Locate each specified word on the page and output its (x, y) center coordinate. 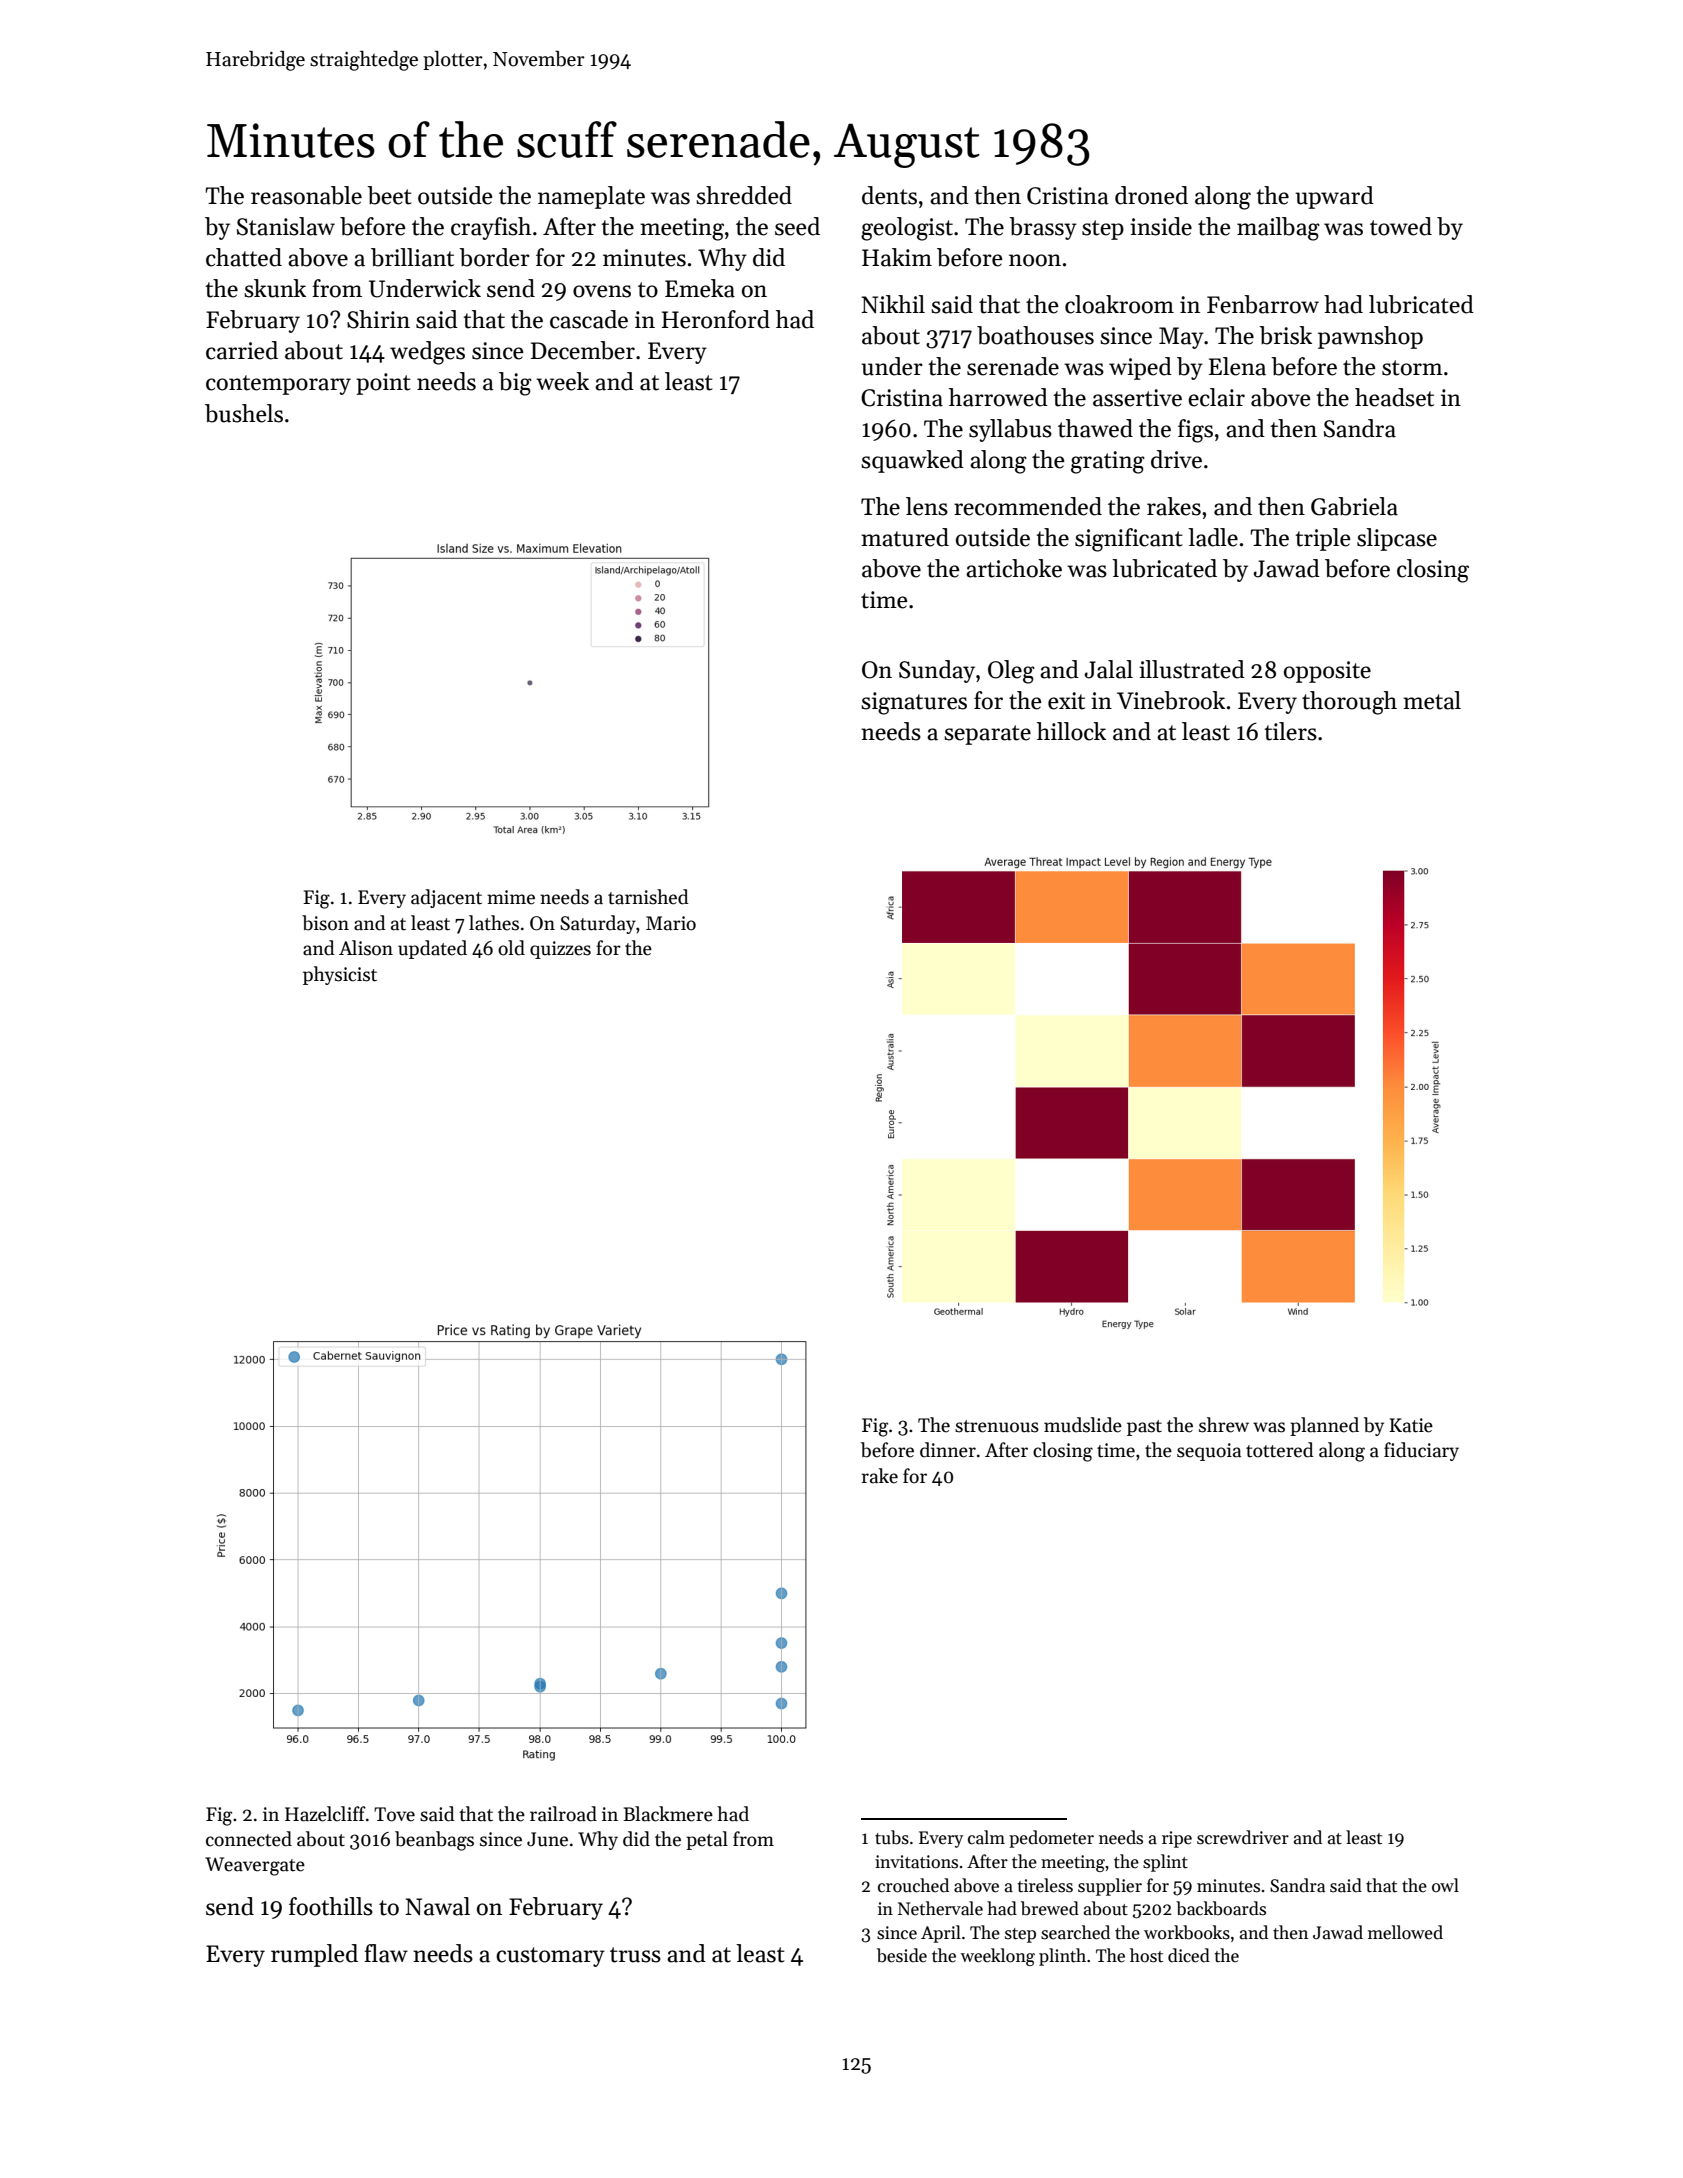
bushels (244, 413)
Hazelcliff (325, 1814)
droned (1151, 195)
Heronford (716, 319)
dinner (948, 1450)
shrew (1224, 1425)
